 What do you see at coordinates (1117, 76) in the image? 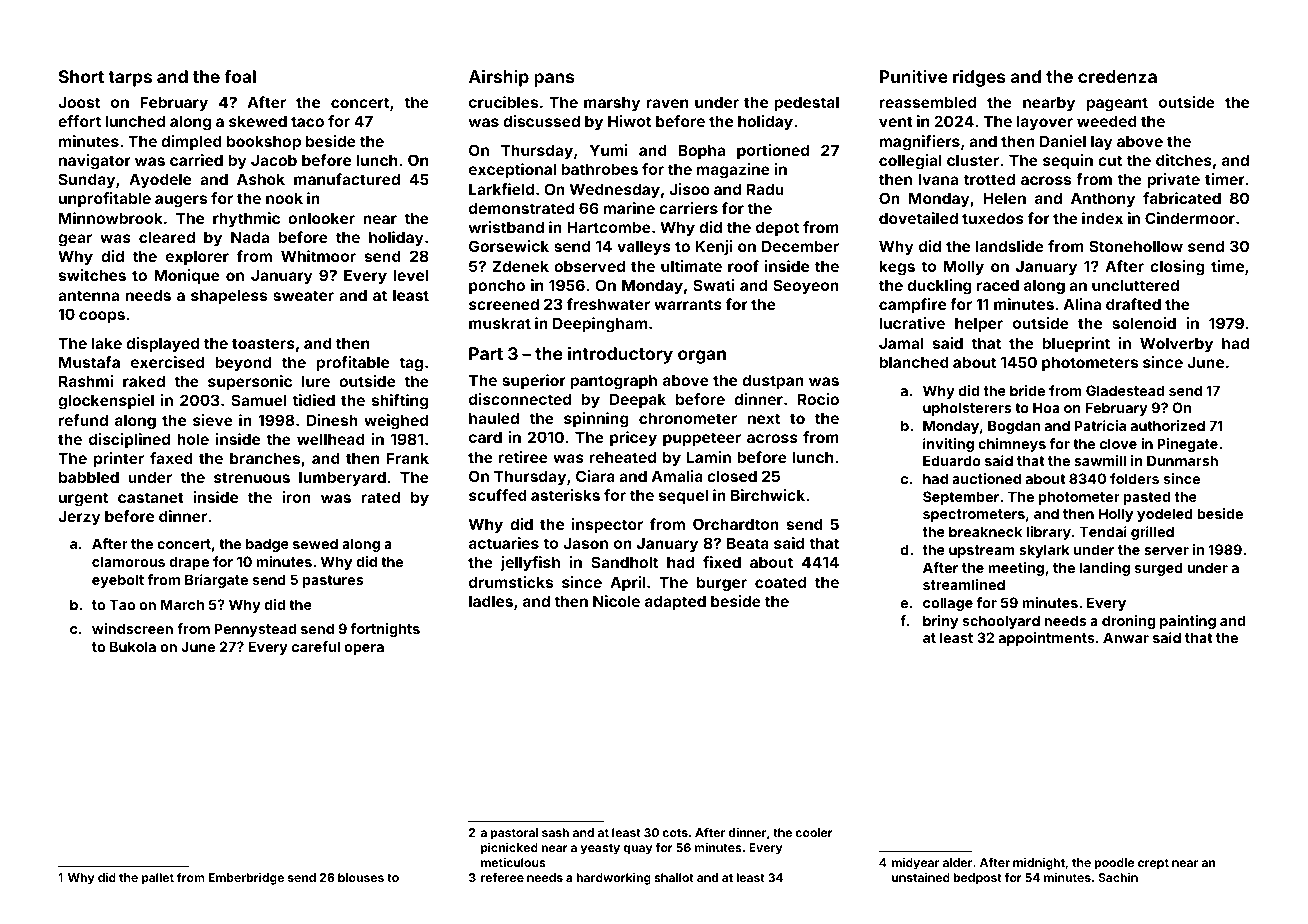
I see `credenza` at bounding box center [1117, 76].
